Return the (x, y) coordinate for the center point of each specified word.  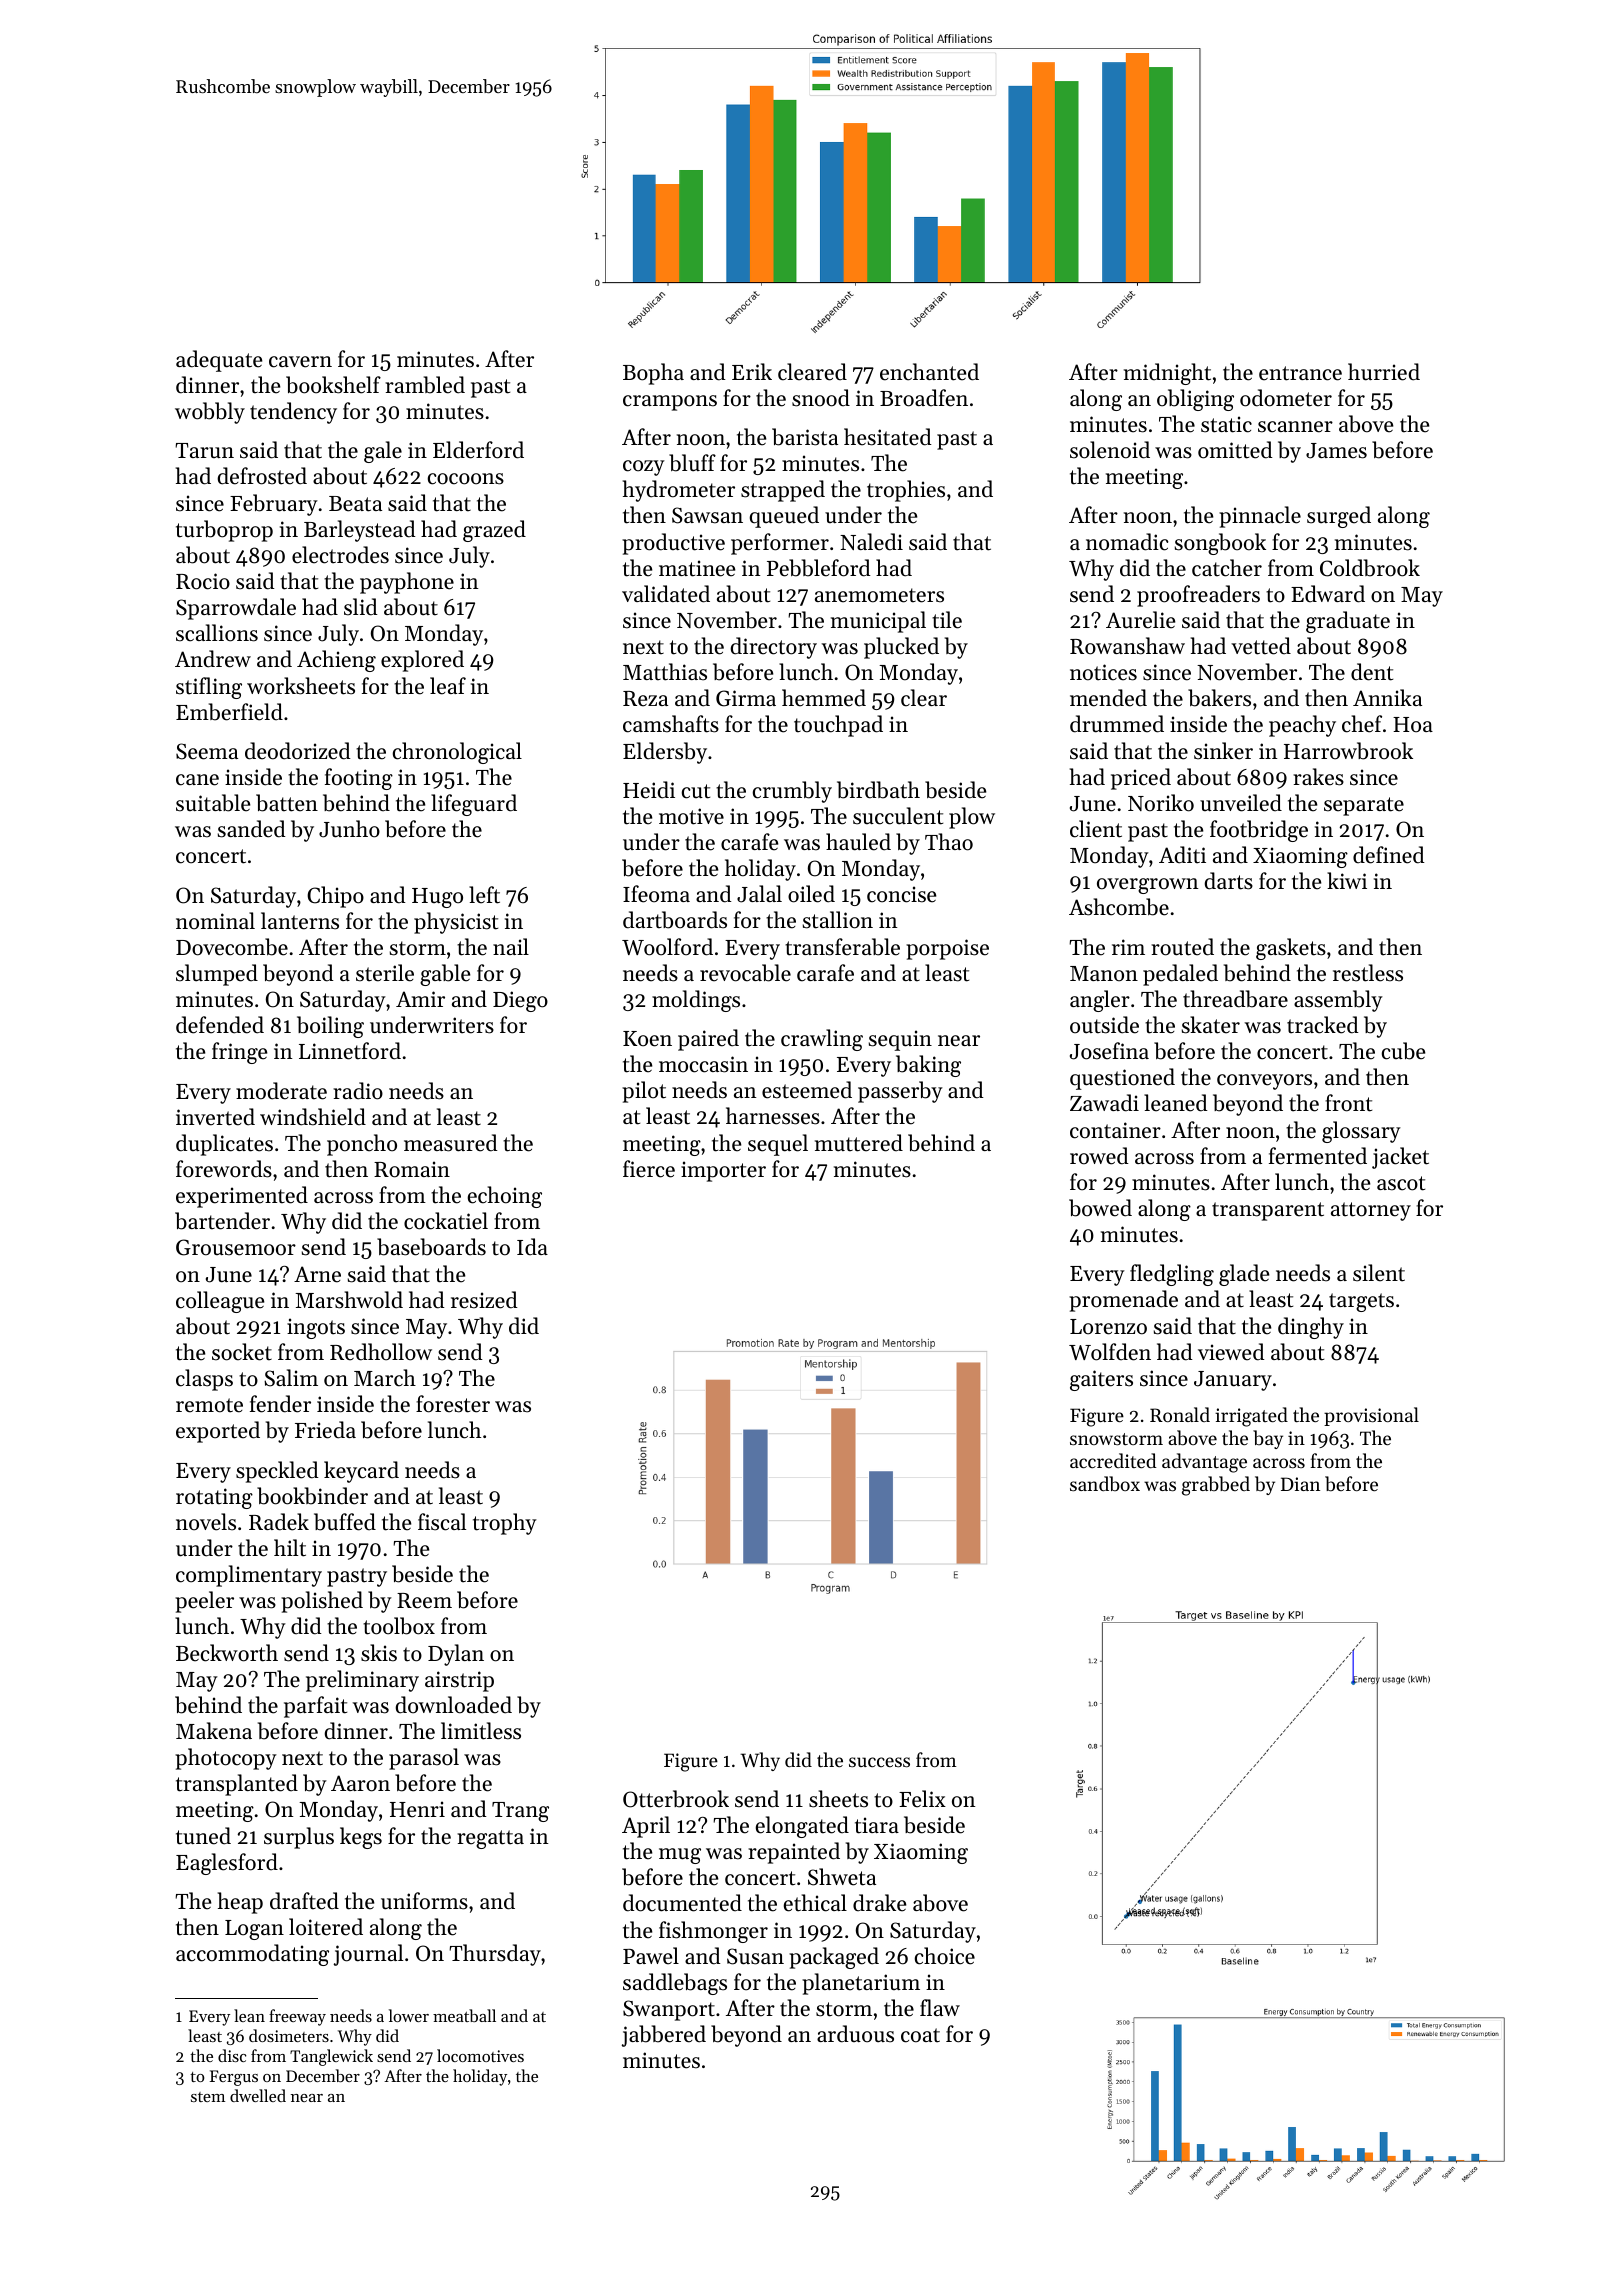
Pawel (651, 1956)
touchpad (838, 726)
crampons (670, 403)
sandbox (1105, 1483)
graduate (1348, 622)
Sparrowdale (236, 609)
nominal (215, 921)
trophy (505, 1524)
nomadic (1127, 542)
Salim (291, 1378)
